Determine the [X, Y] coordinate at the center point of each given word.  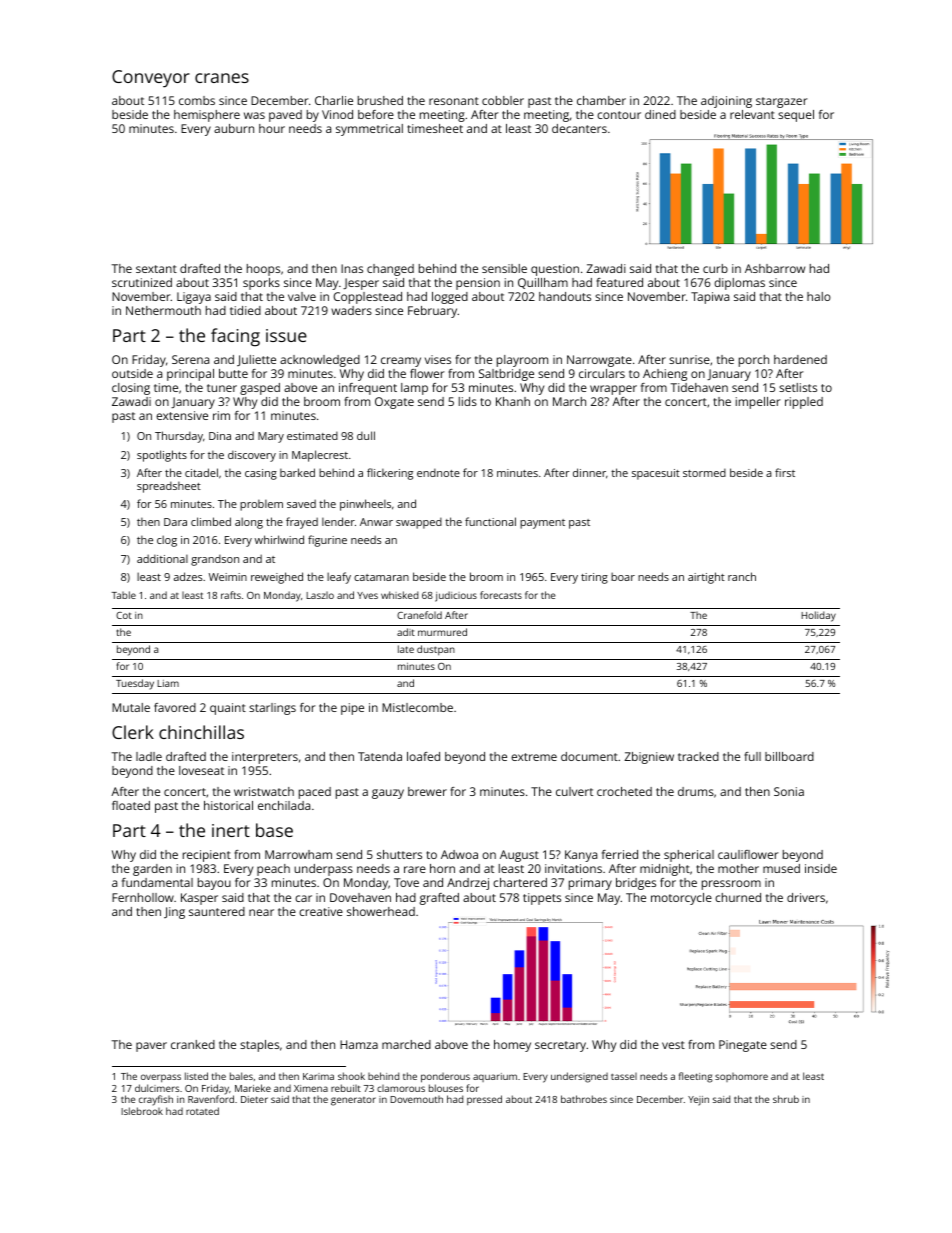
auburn [234, 128]
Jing [174, 913]
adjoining [726, 102]
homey [512, 1046]
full [752, 756]
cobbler [503, 100]
